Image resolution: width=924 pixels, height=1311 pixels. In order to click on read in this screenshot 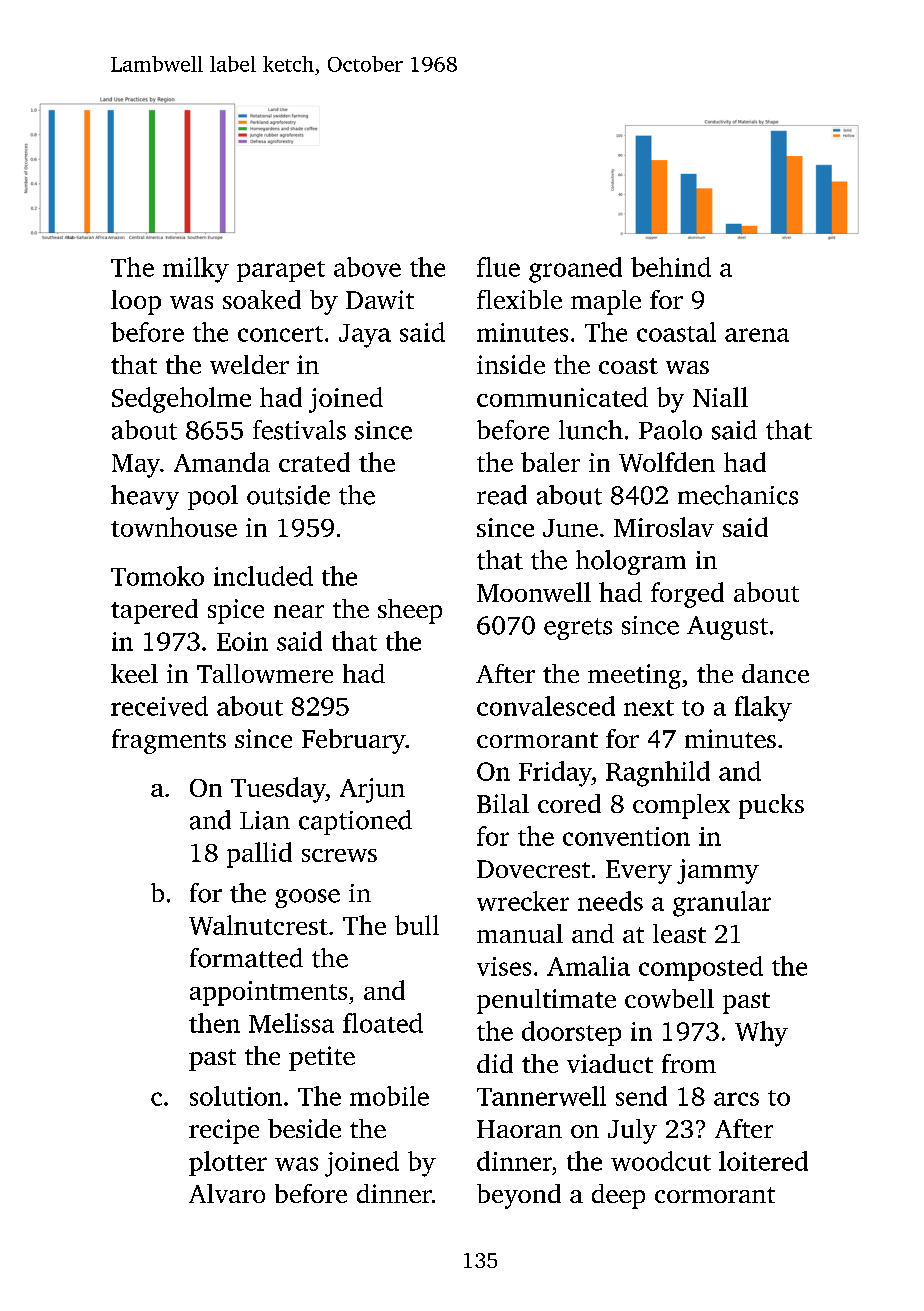, I will do `click(502, 495)`.
